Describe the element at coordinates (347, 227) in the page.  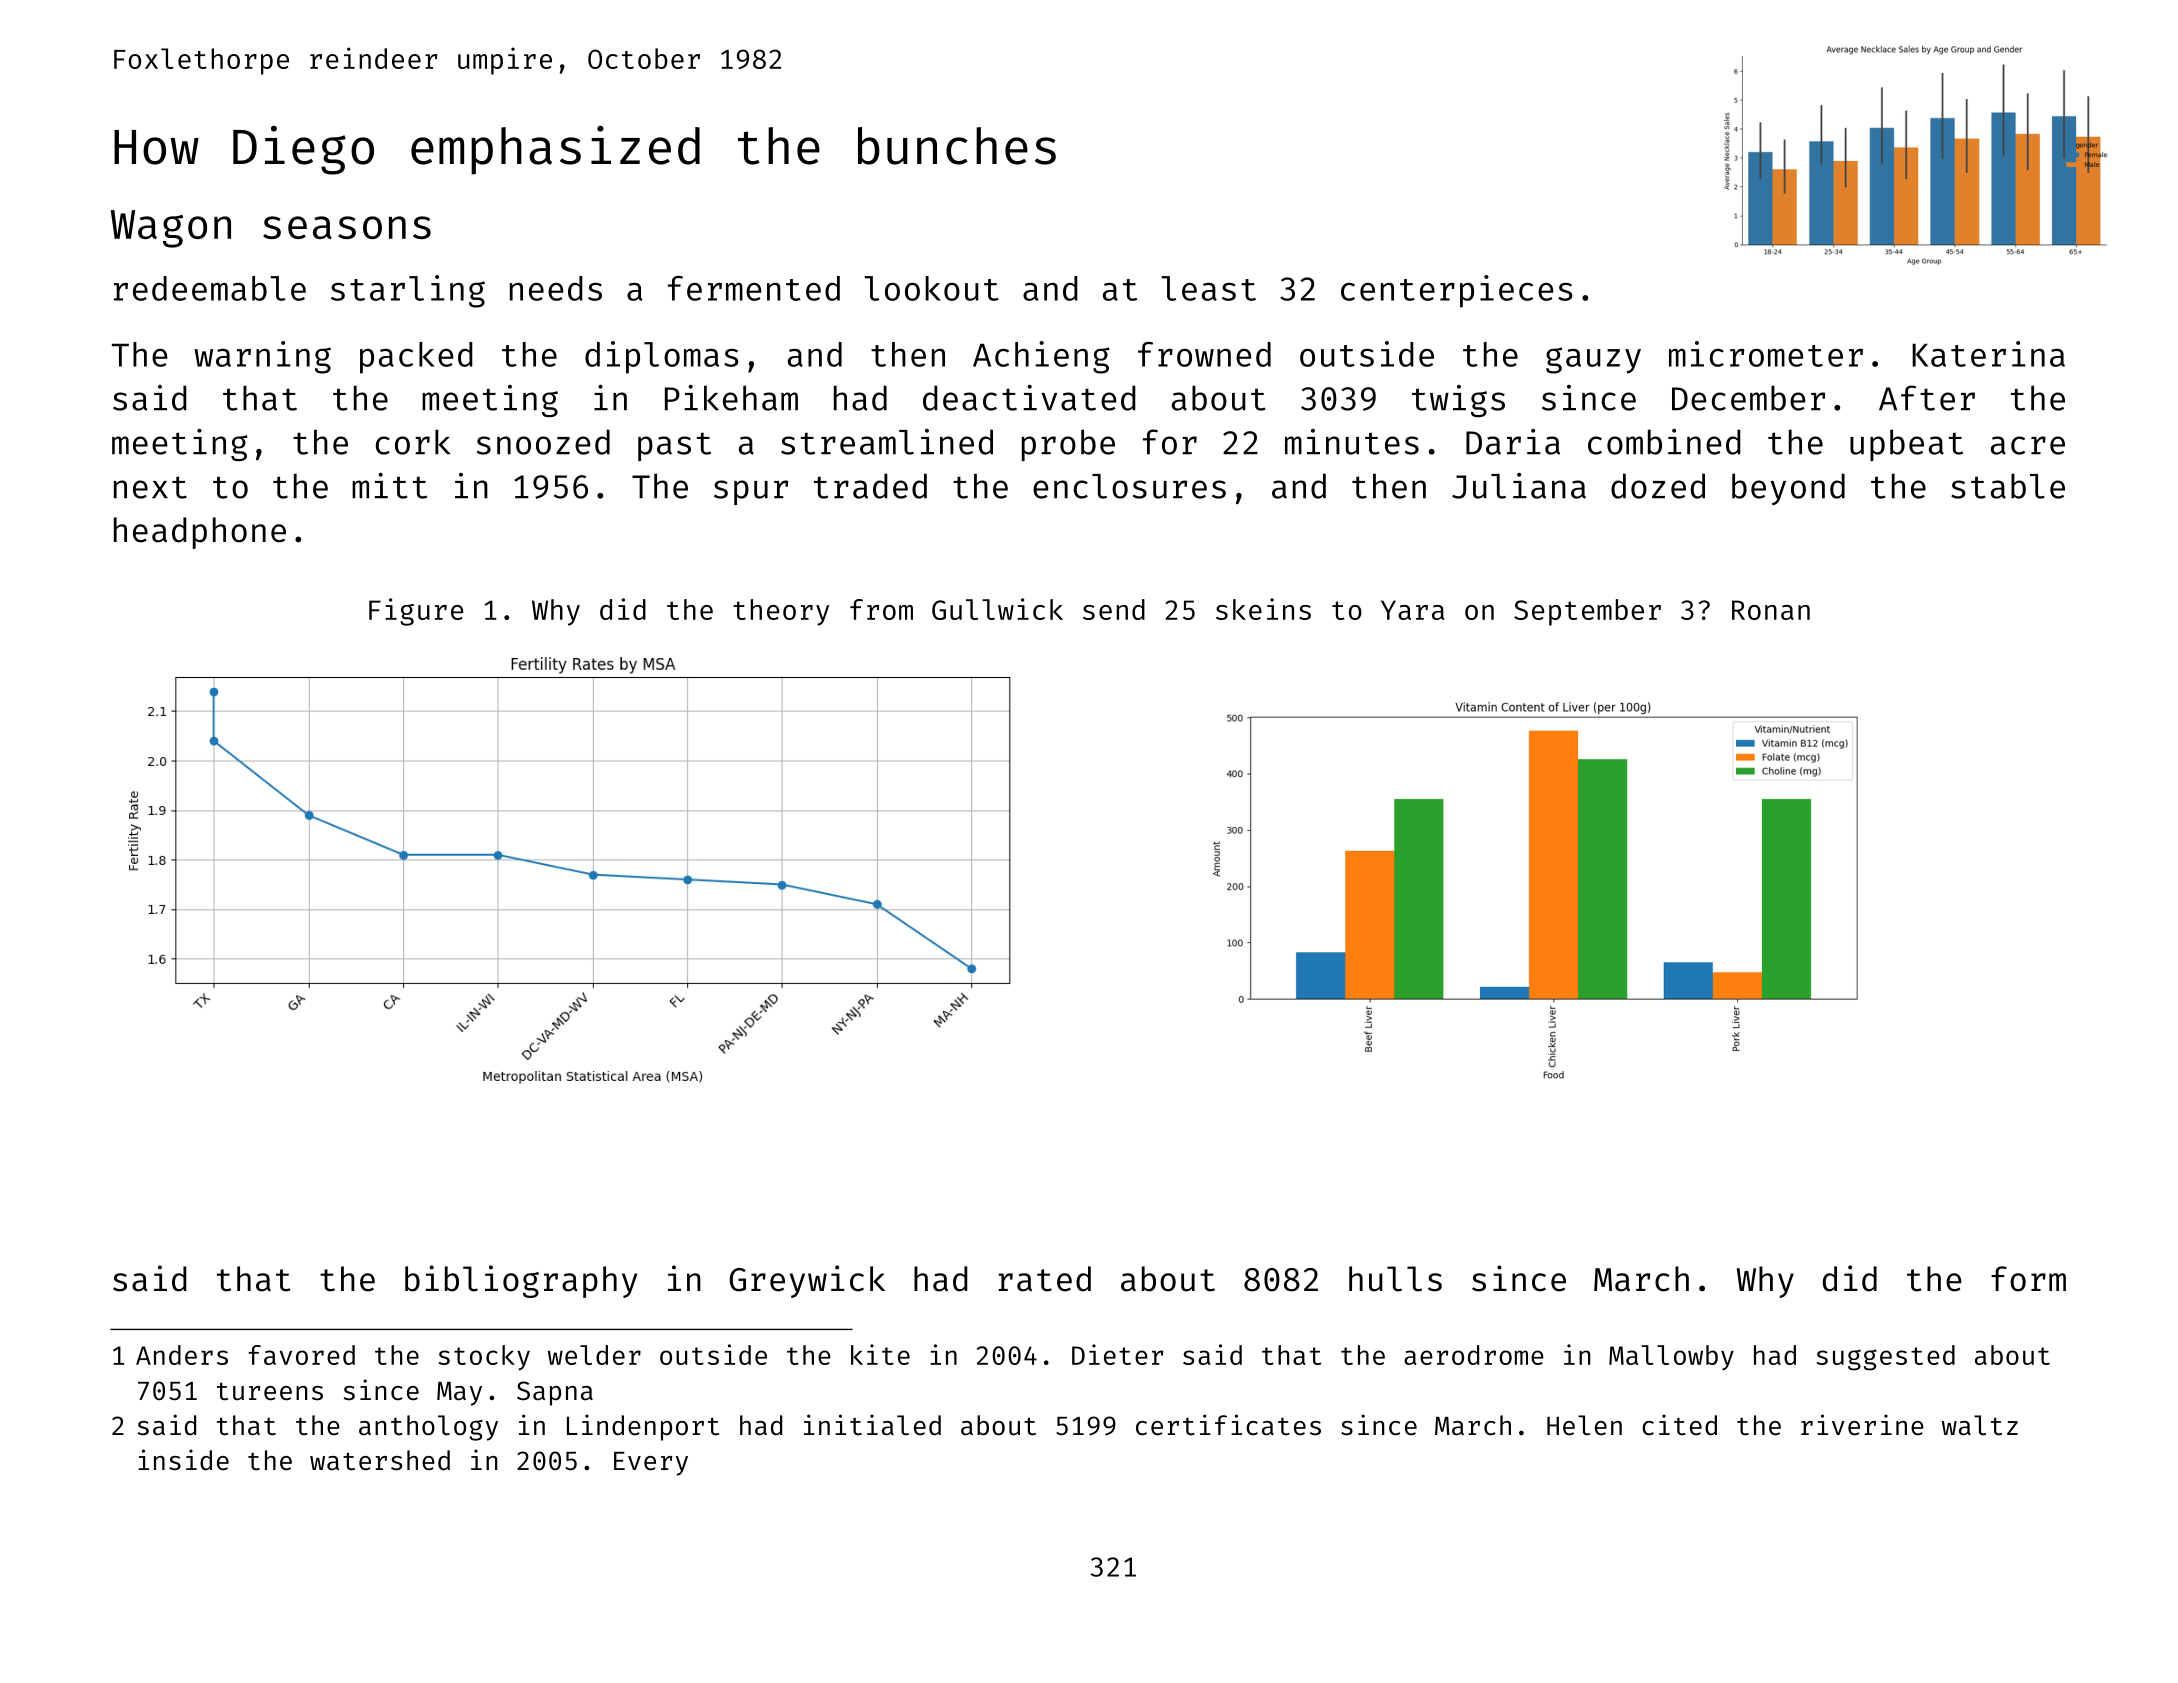
I see `seasons` at that location.
